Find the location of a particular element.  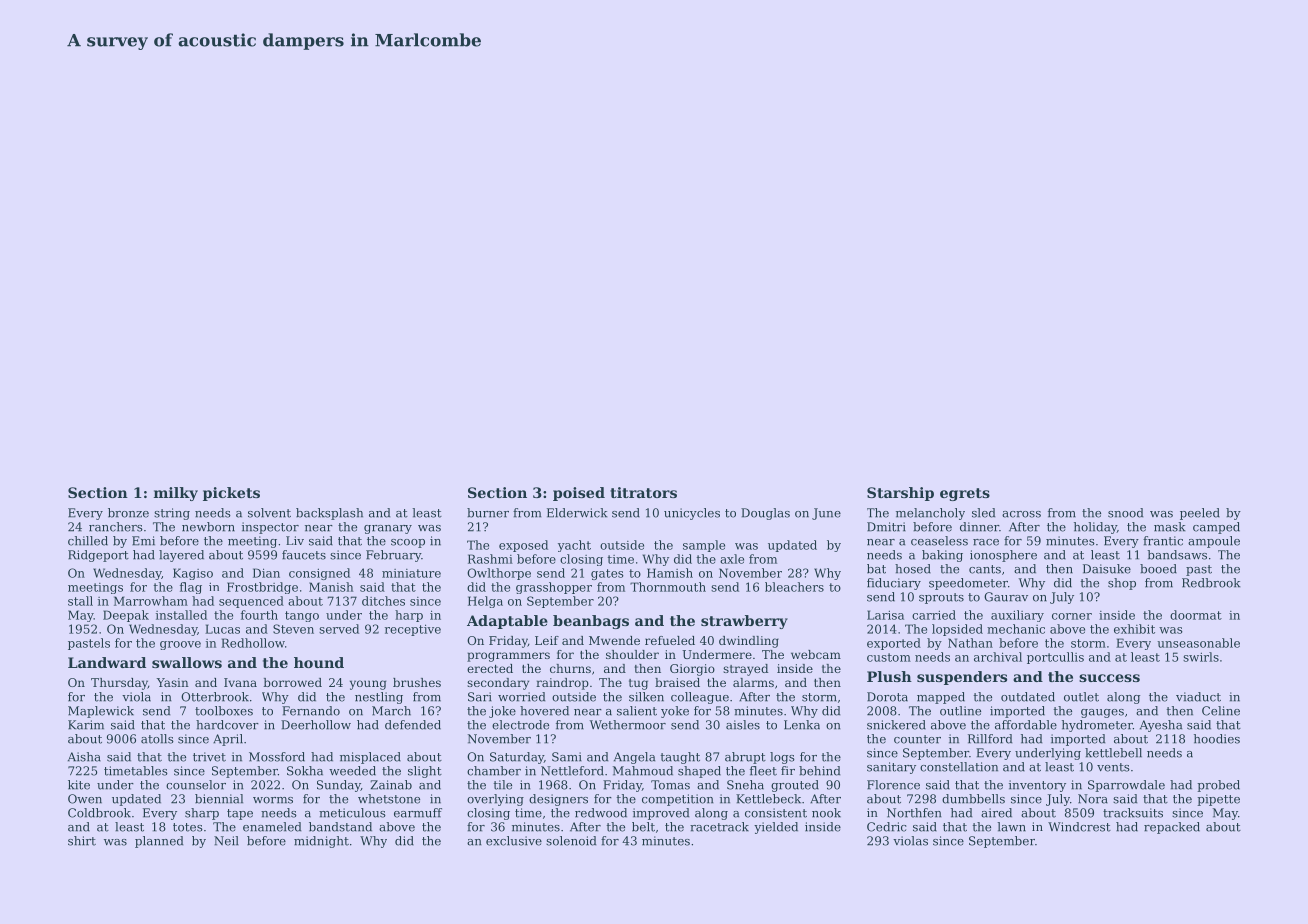

chamber is located at coordinates (494, 771).
